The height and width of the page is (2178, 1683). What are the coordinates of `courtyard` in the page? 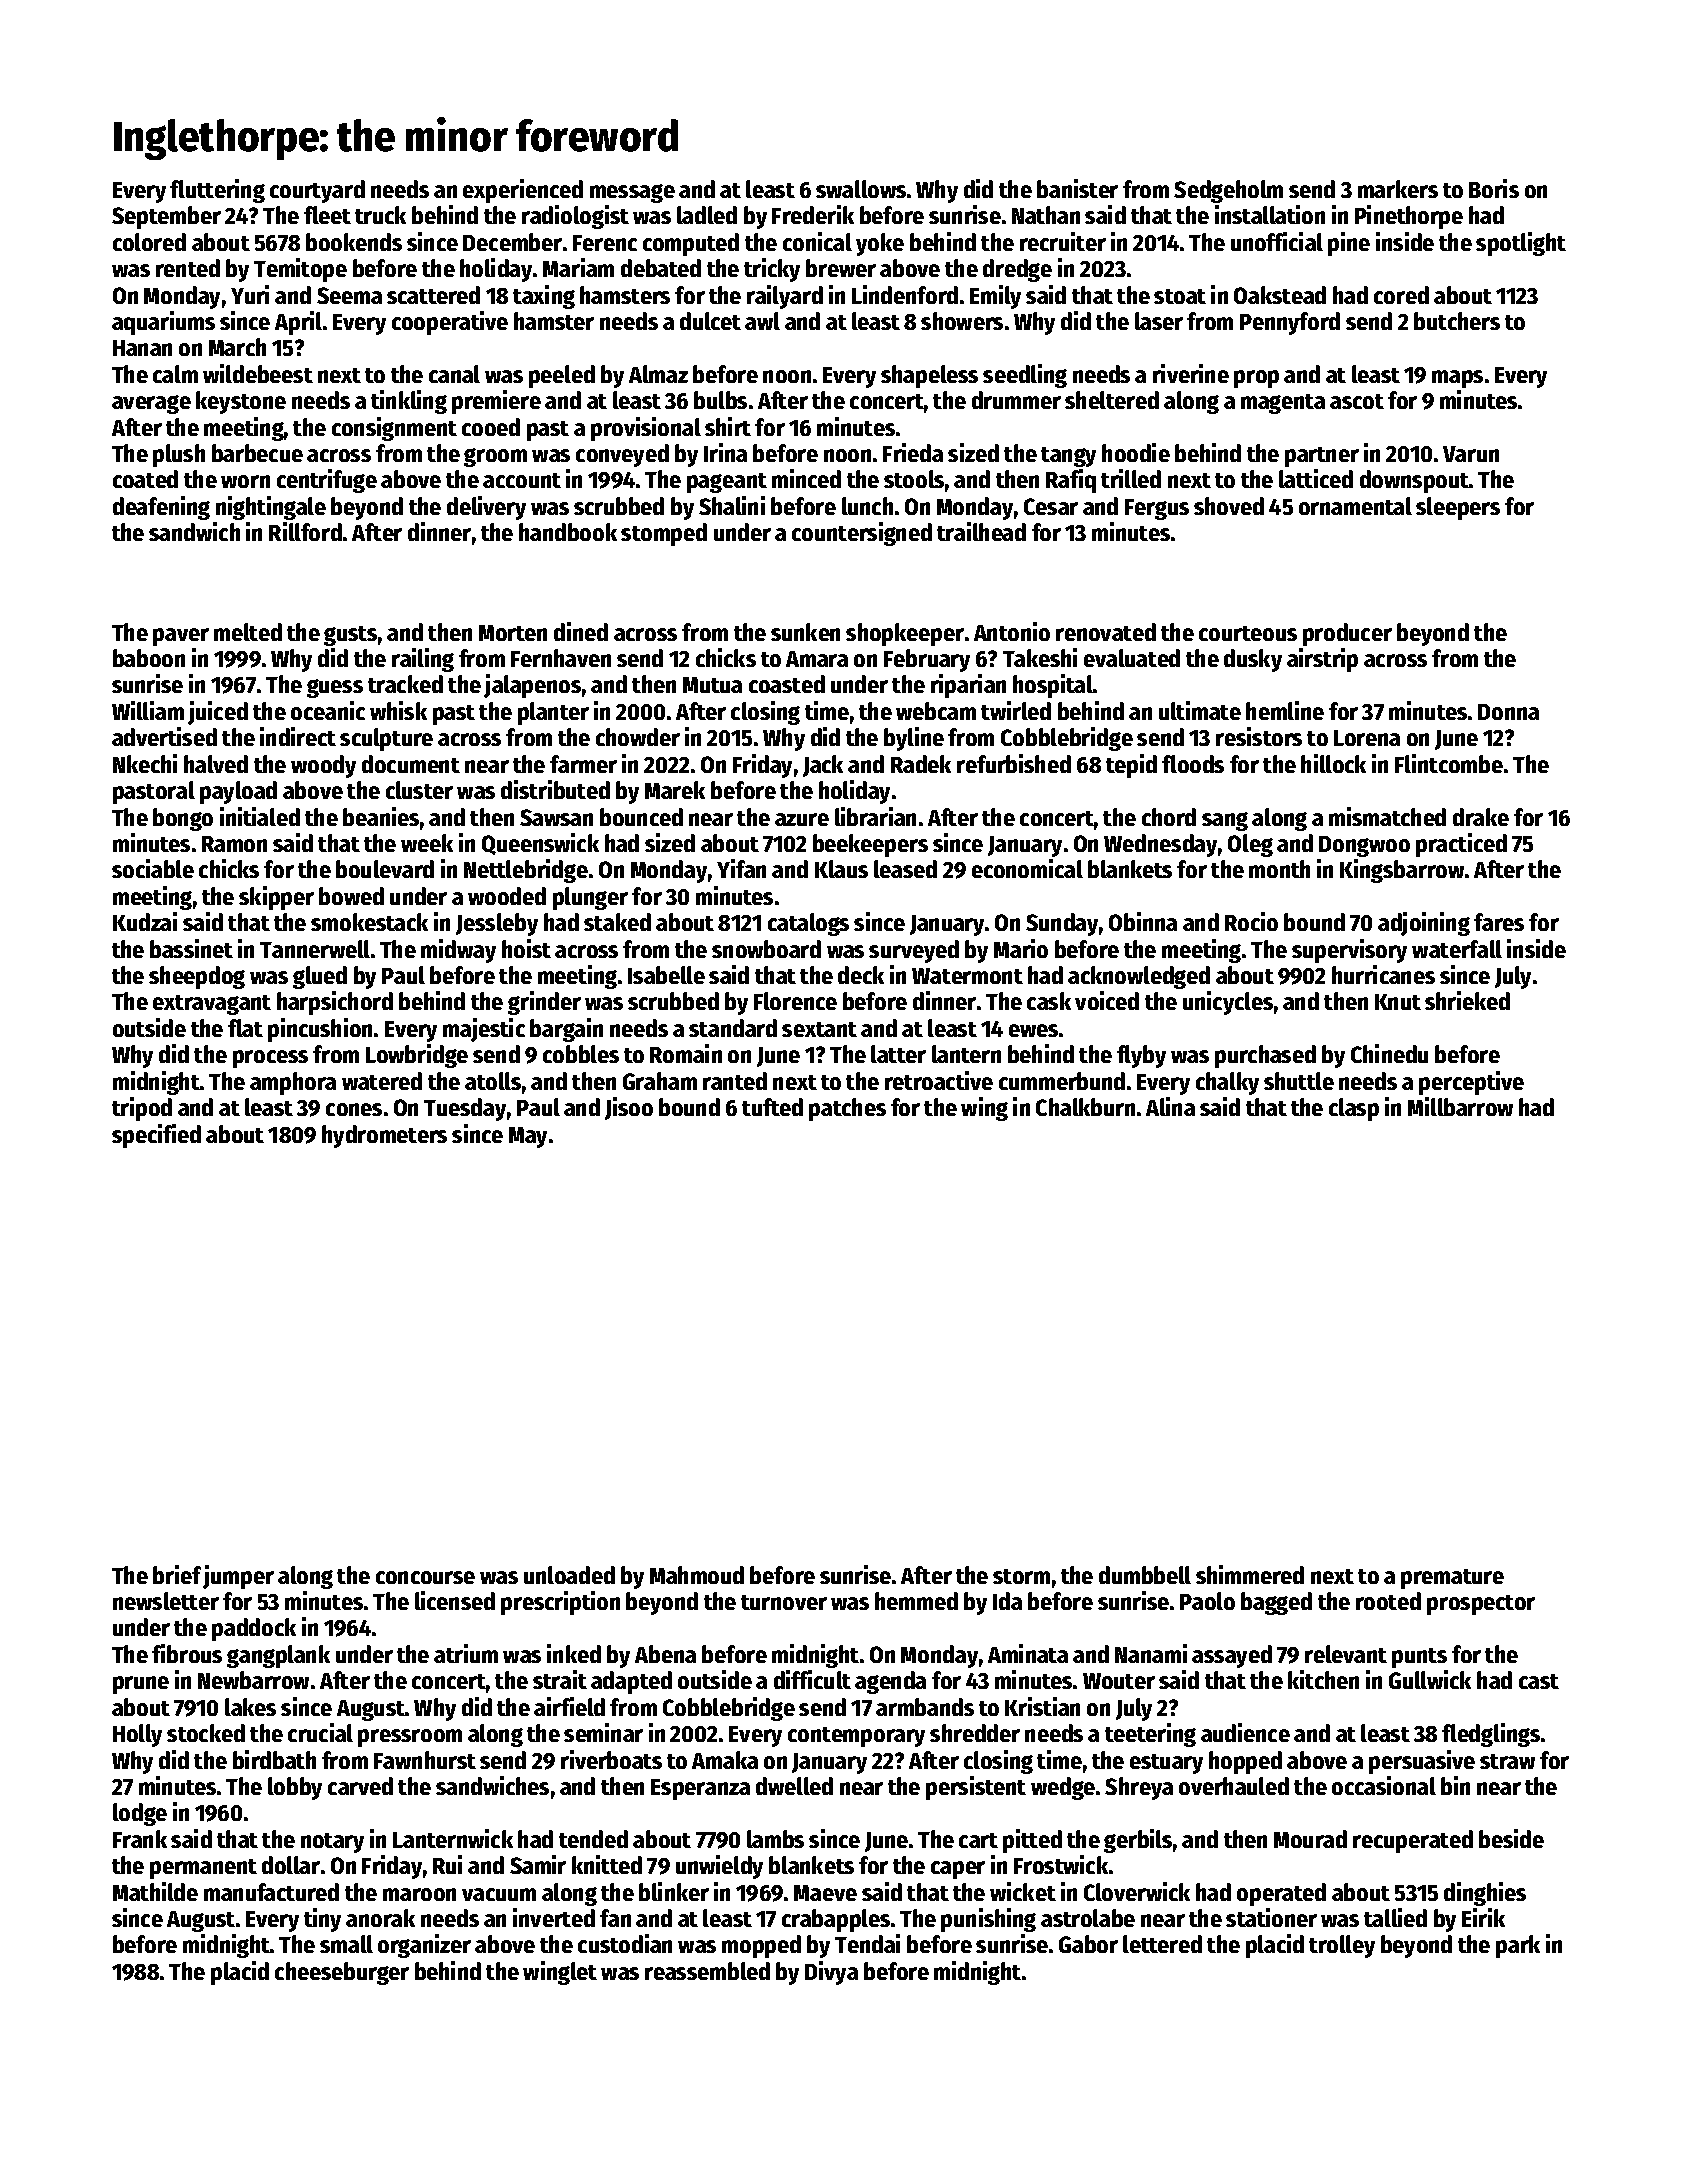 It's located at (317, 191).
